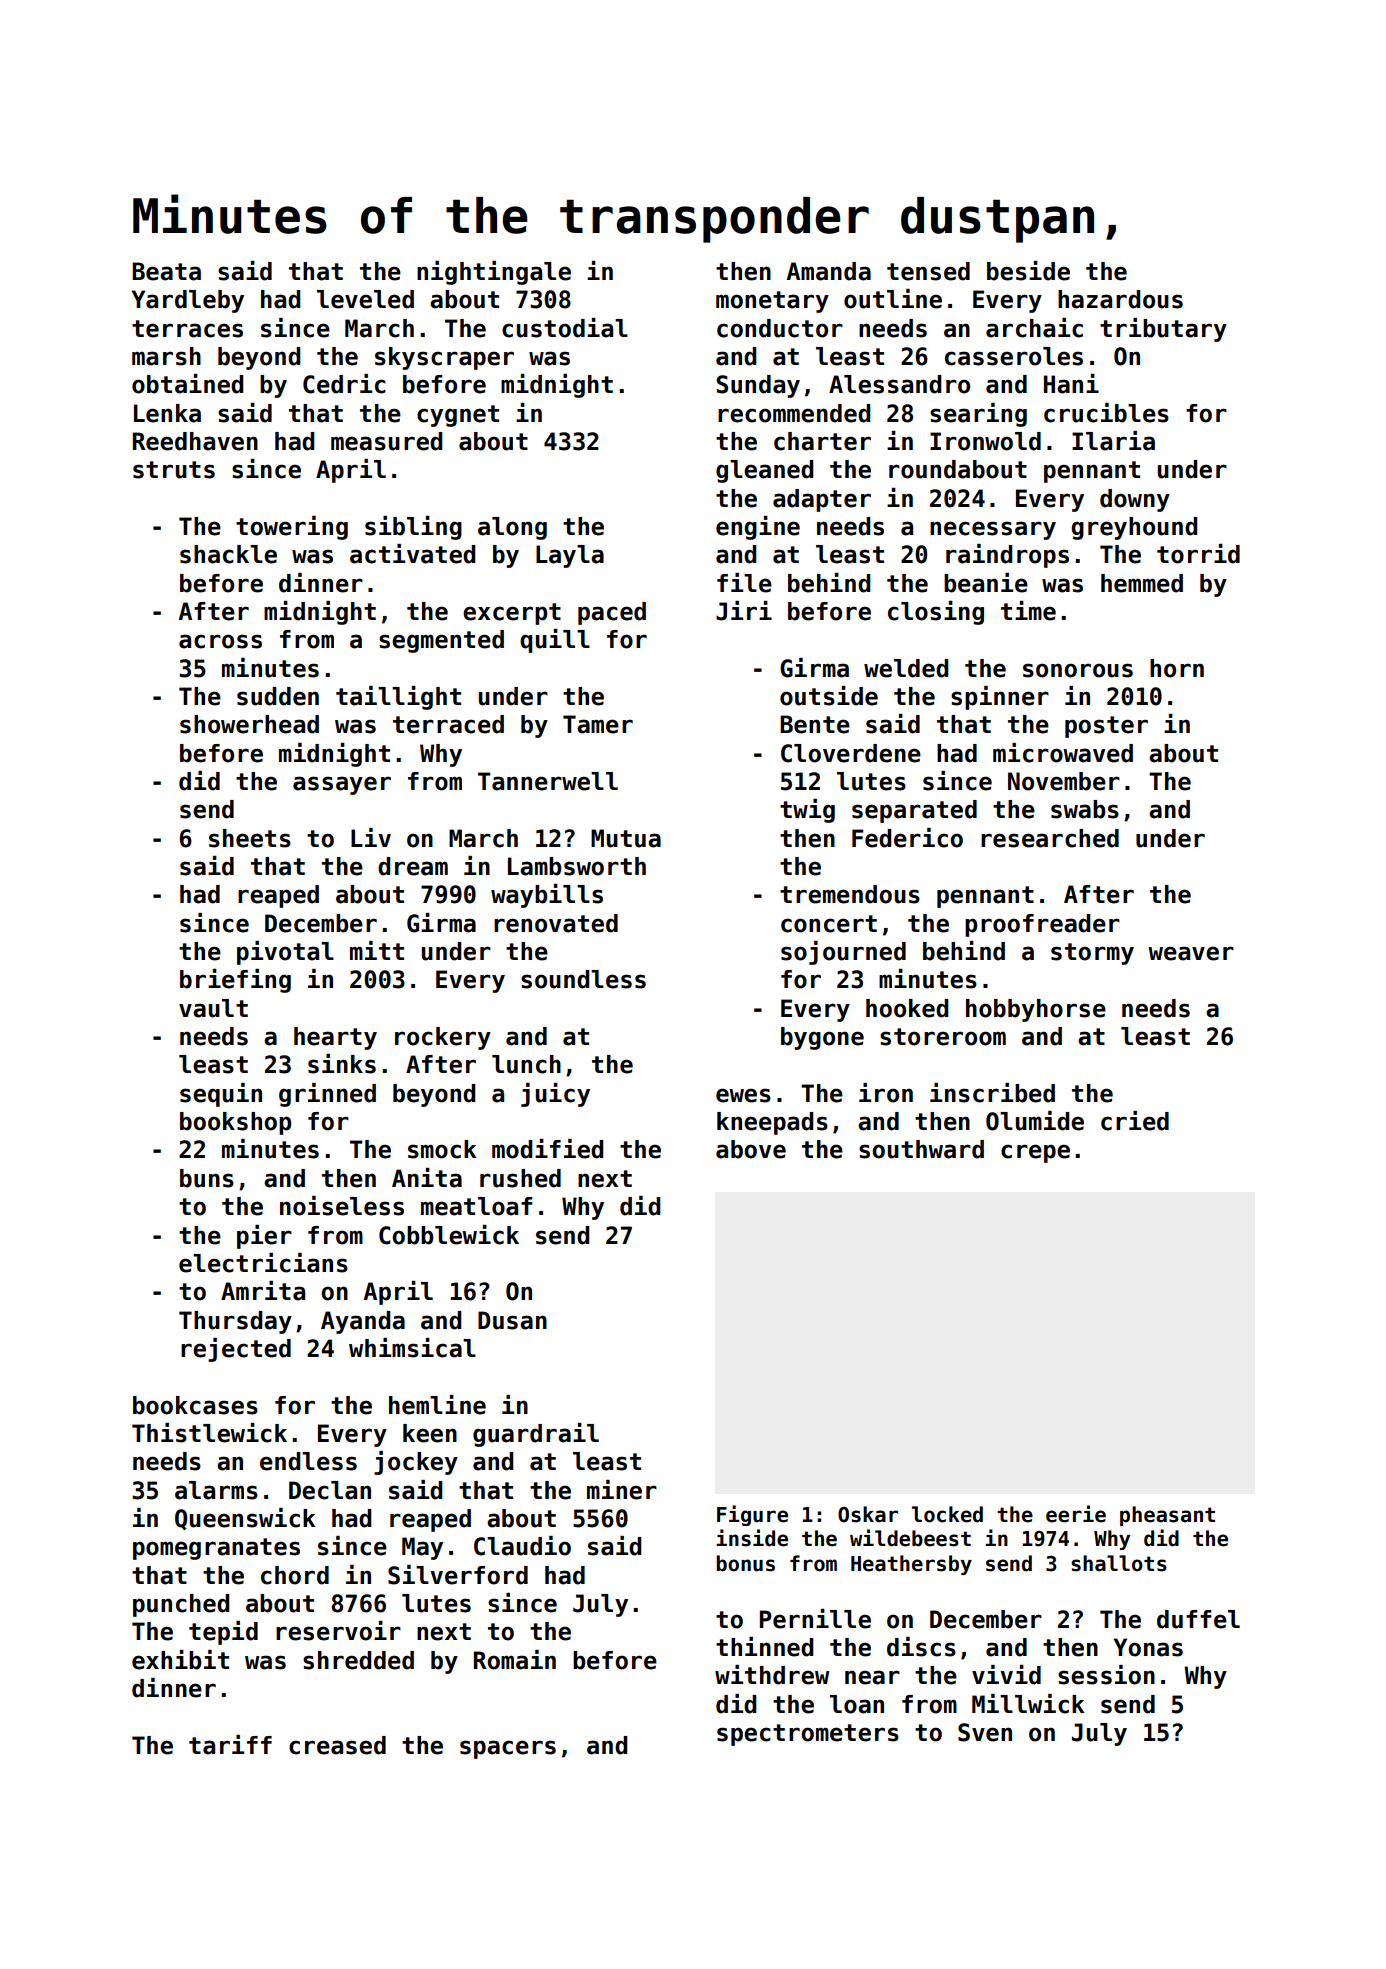 The width and height of the page is (1386, 1969). I want to click on adapter, so click(822, 500).
